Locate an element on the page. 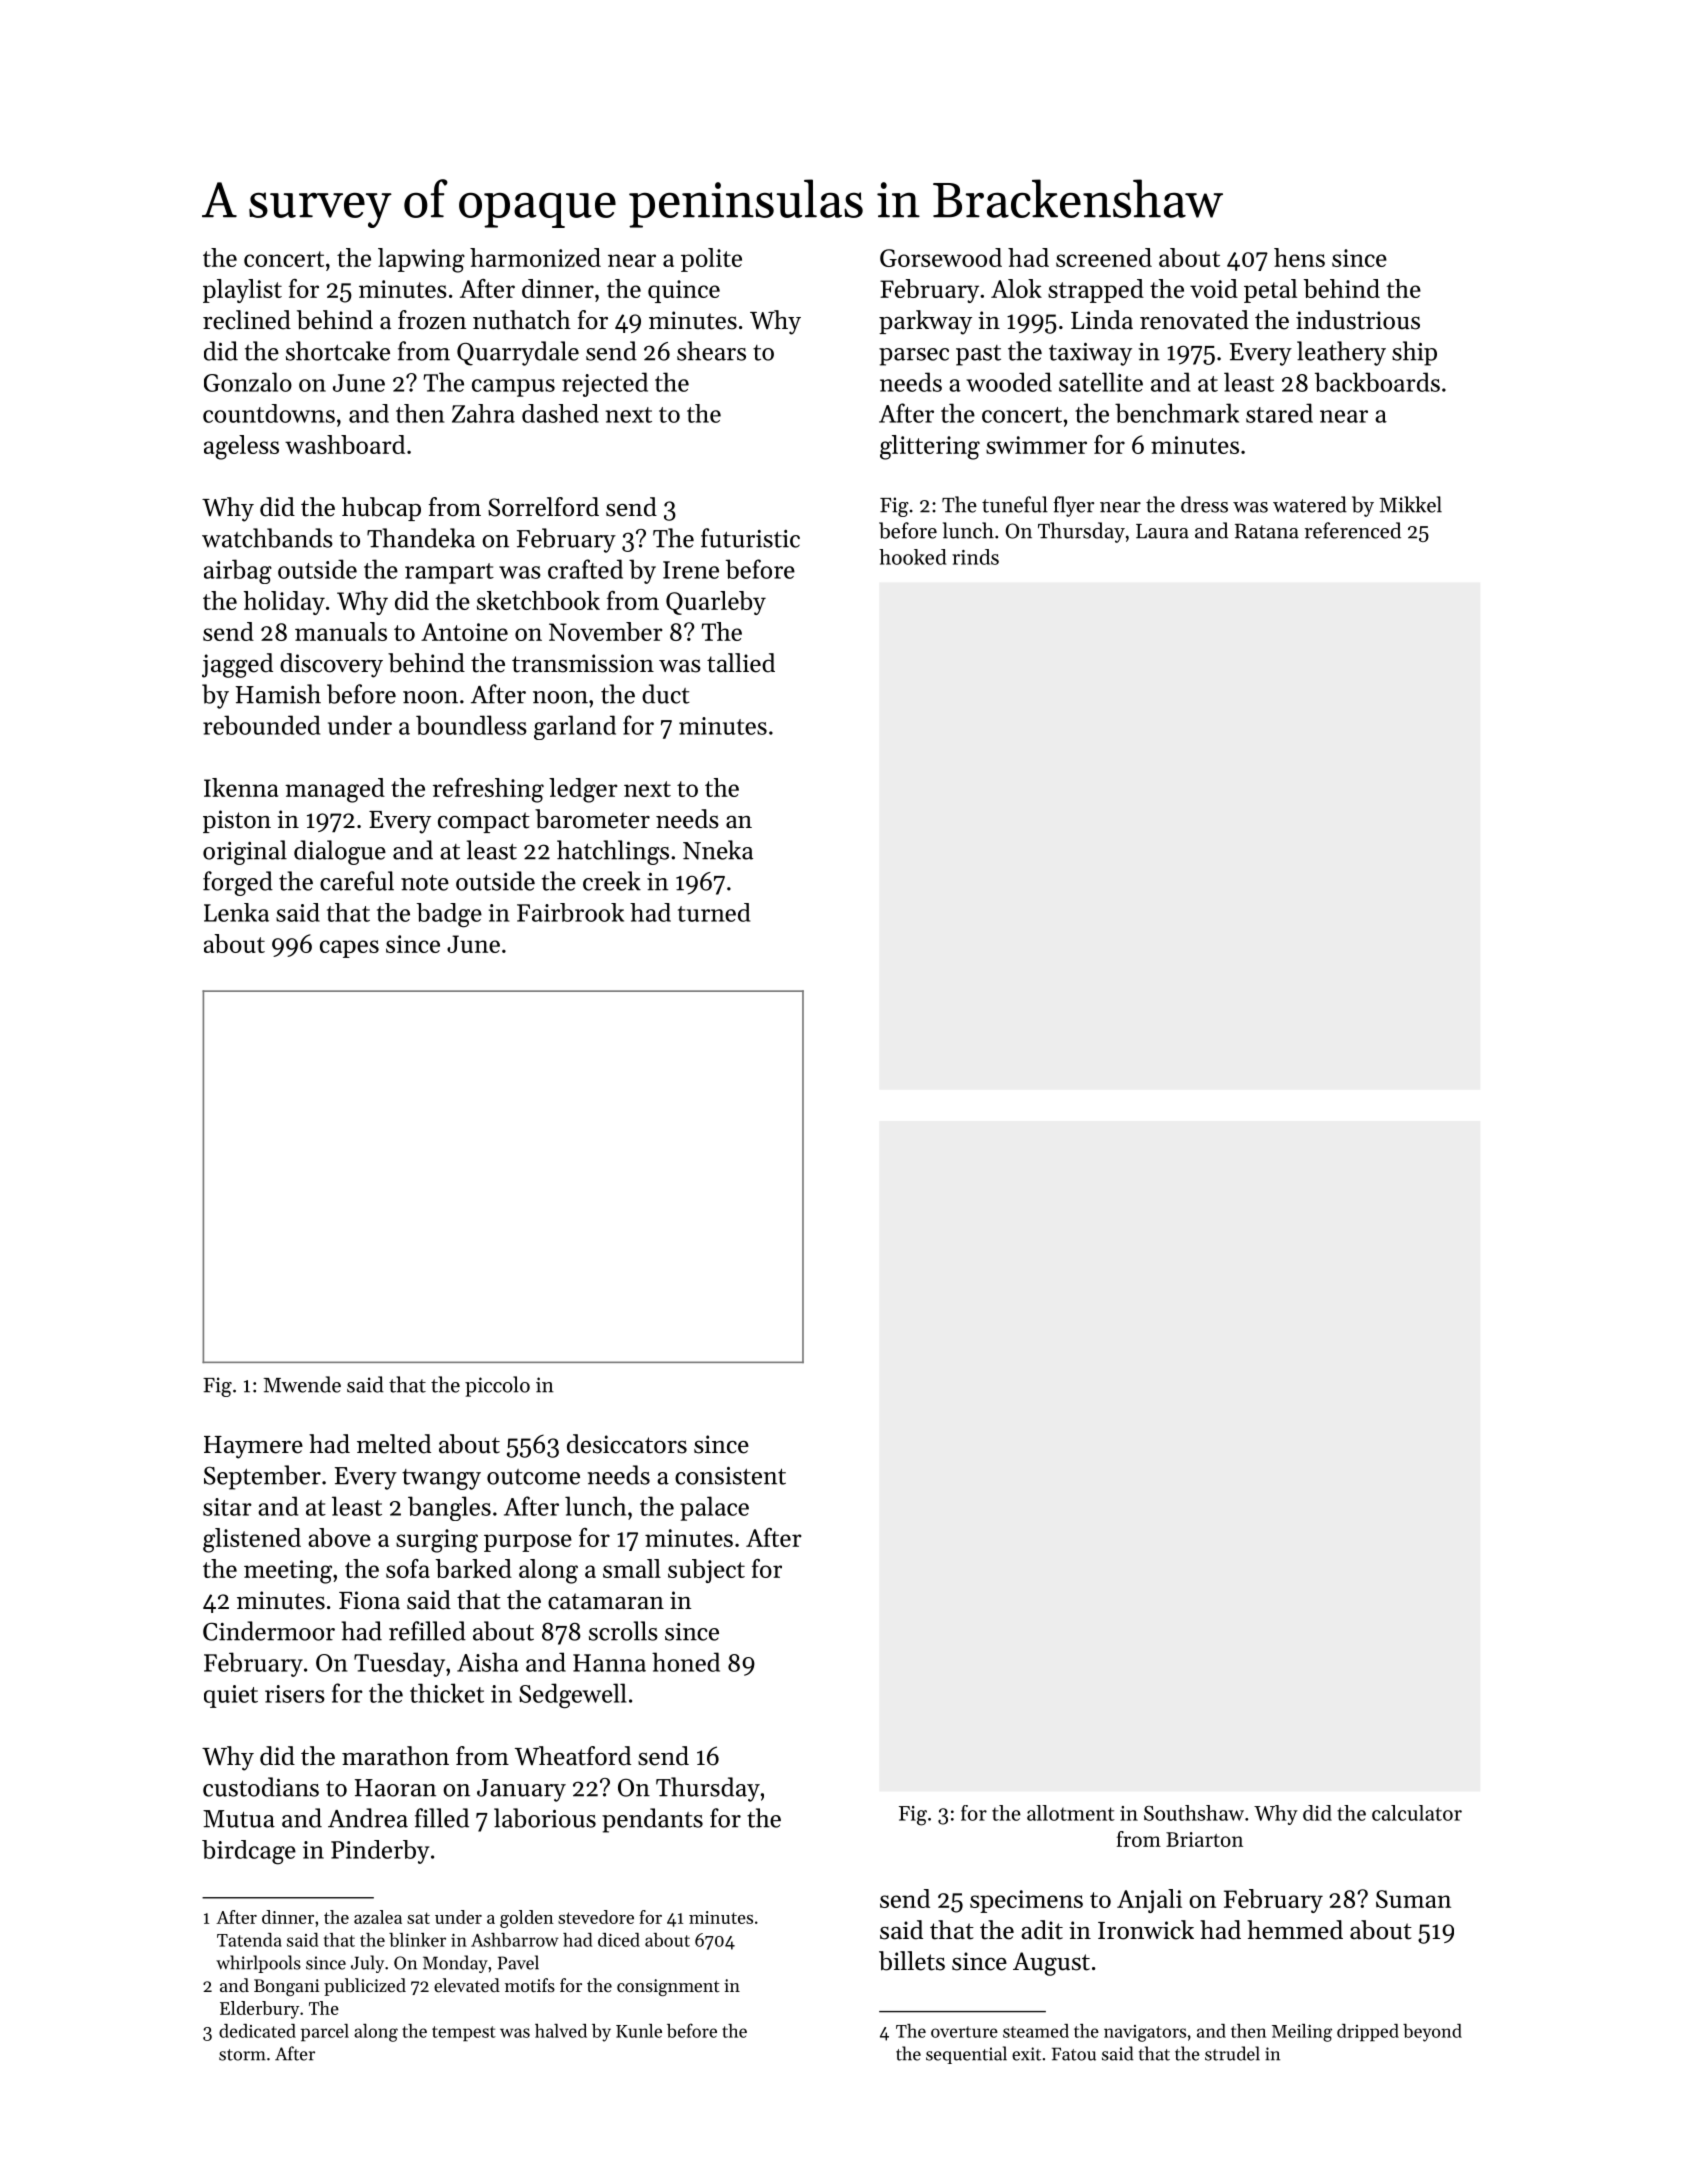  Suman is located at coordinates (1413, 1899).
